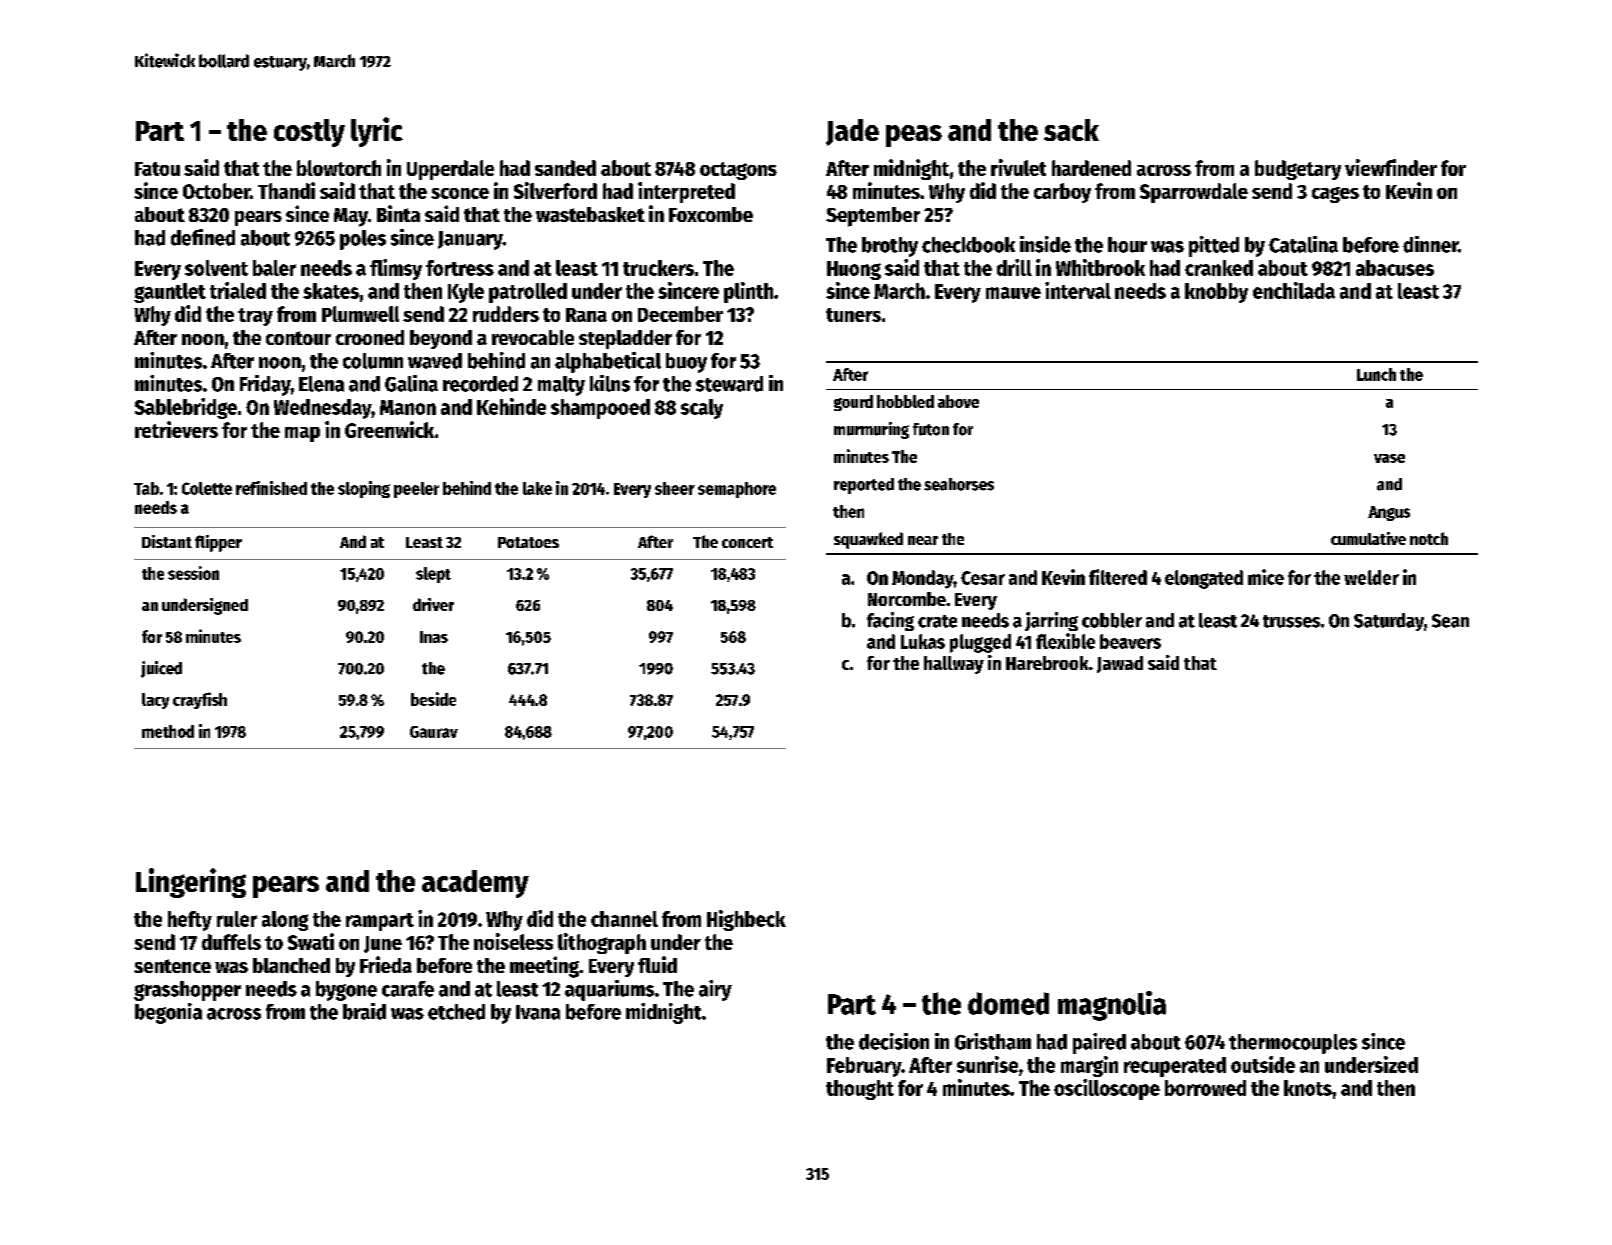  I want to click on academy, so click(475, 884).
